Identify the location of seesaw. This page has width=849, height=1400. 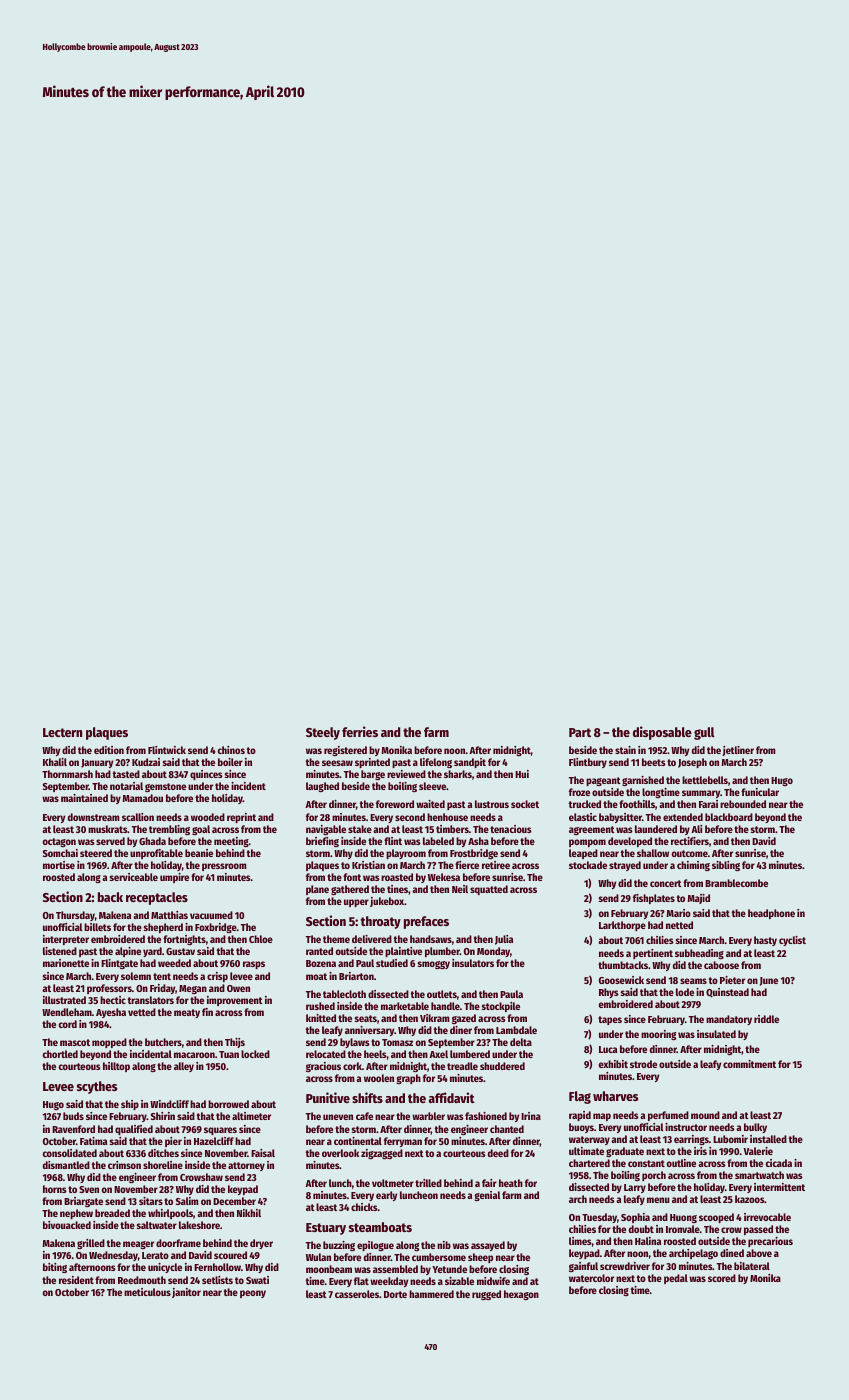
(337, 763).
